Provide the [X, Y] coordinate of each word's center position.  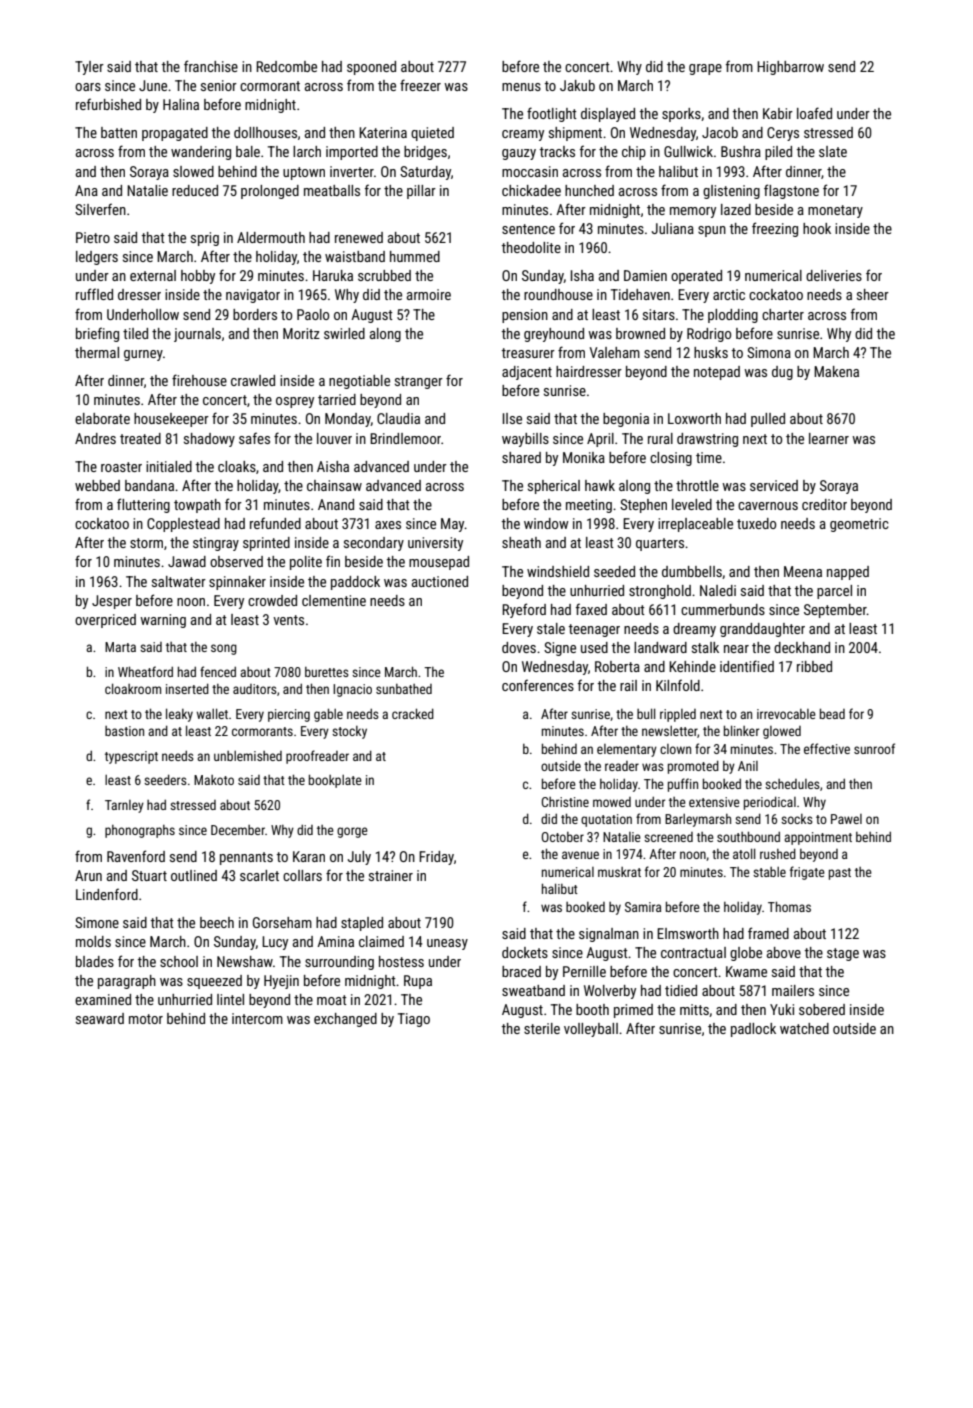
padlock [753, 1030]
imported [352, 153]
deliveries [834, 275]
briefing [97, 334]
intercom [257, 1018]
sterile [542, 1028]
